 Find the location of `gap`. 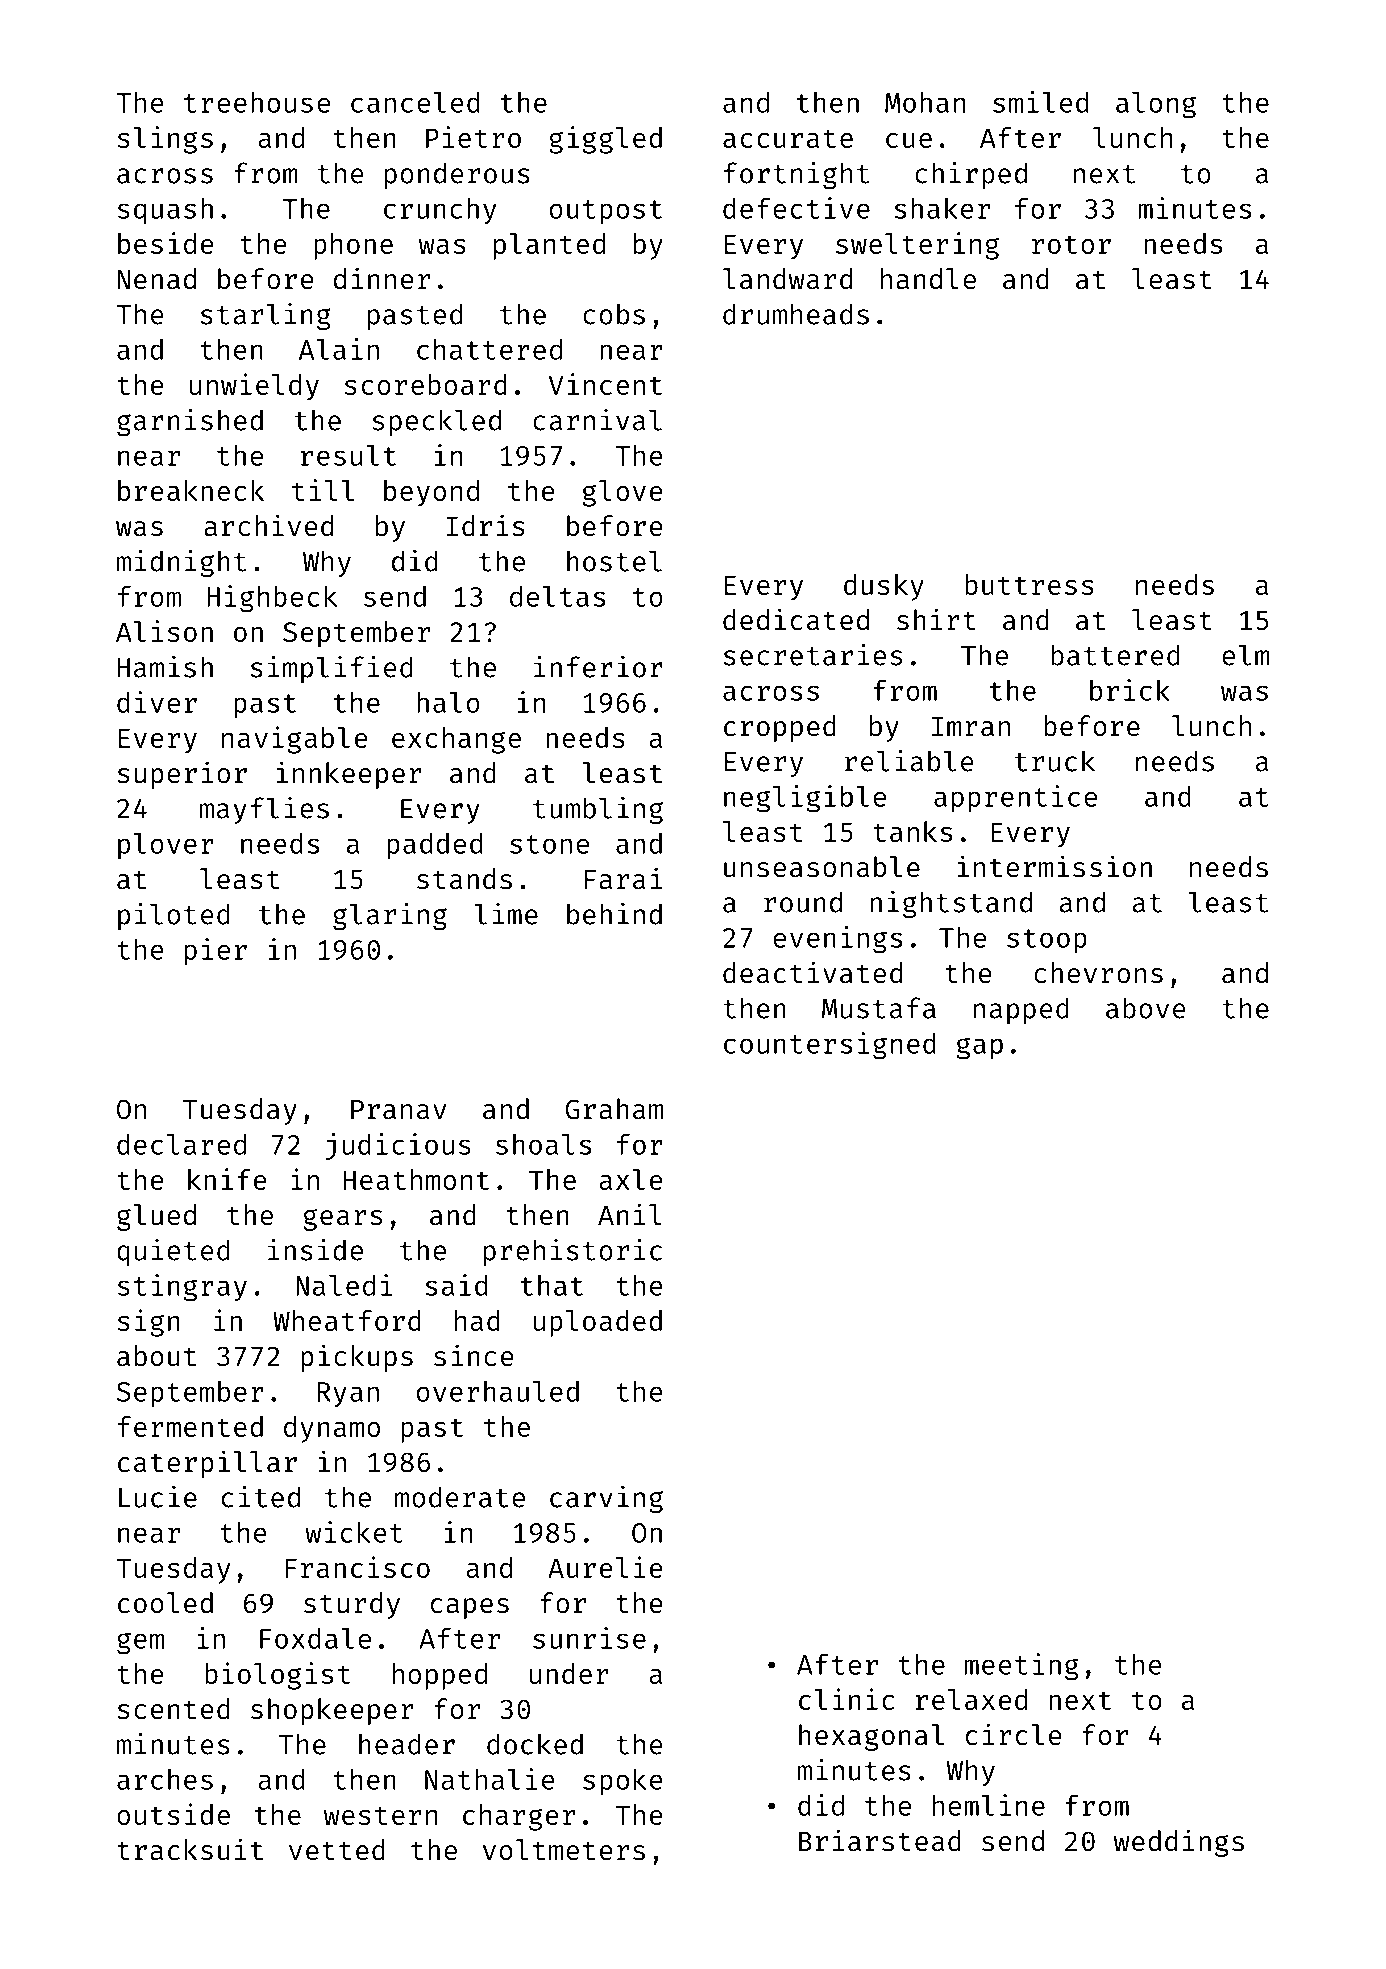

gap is located at coordinates (980, 1048).
